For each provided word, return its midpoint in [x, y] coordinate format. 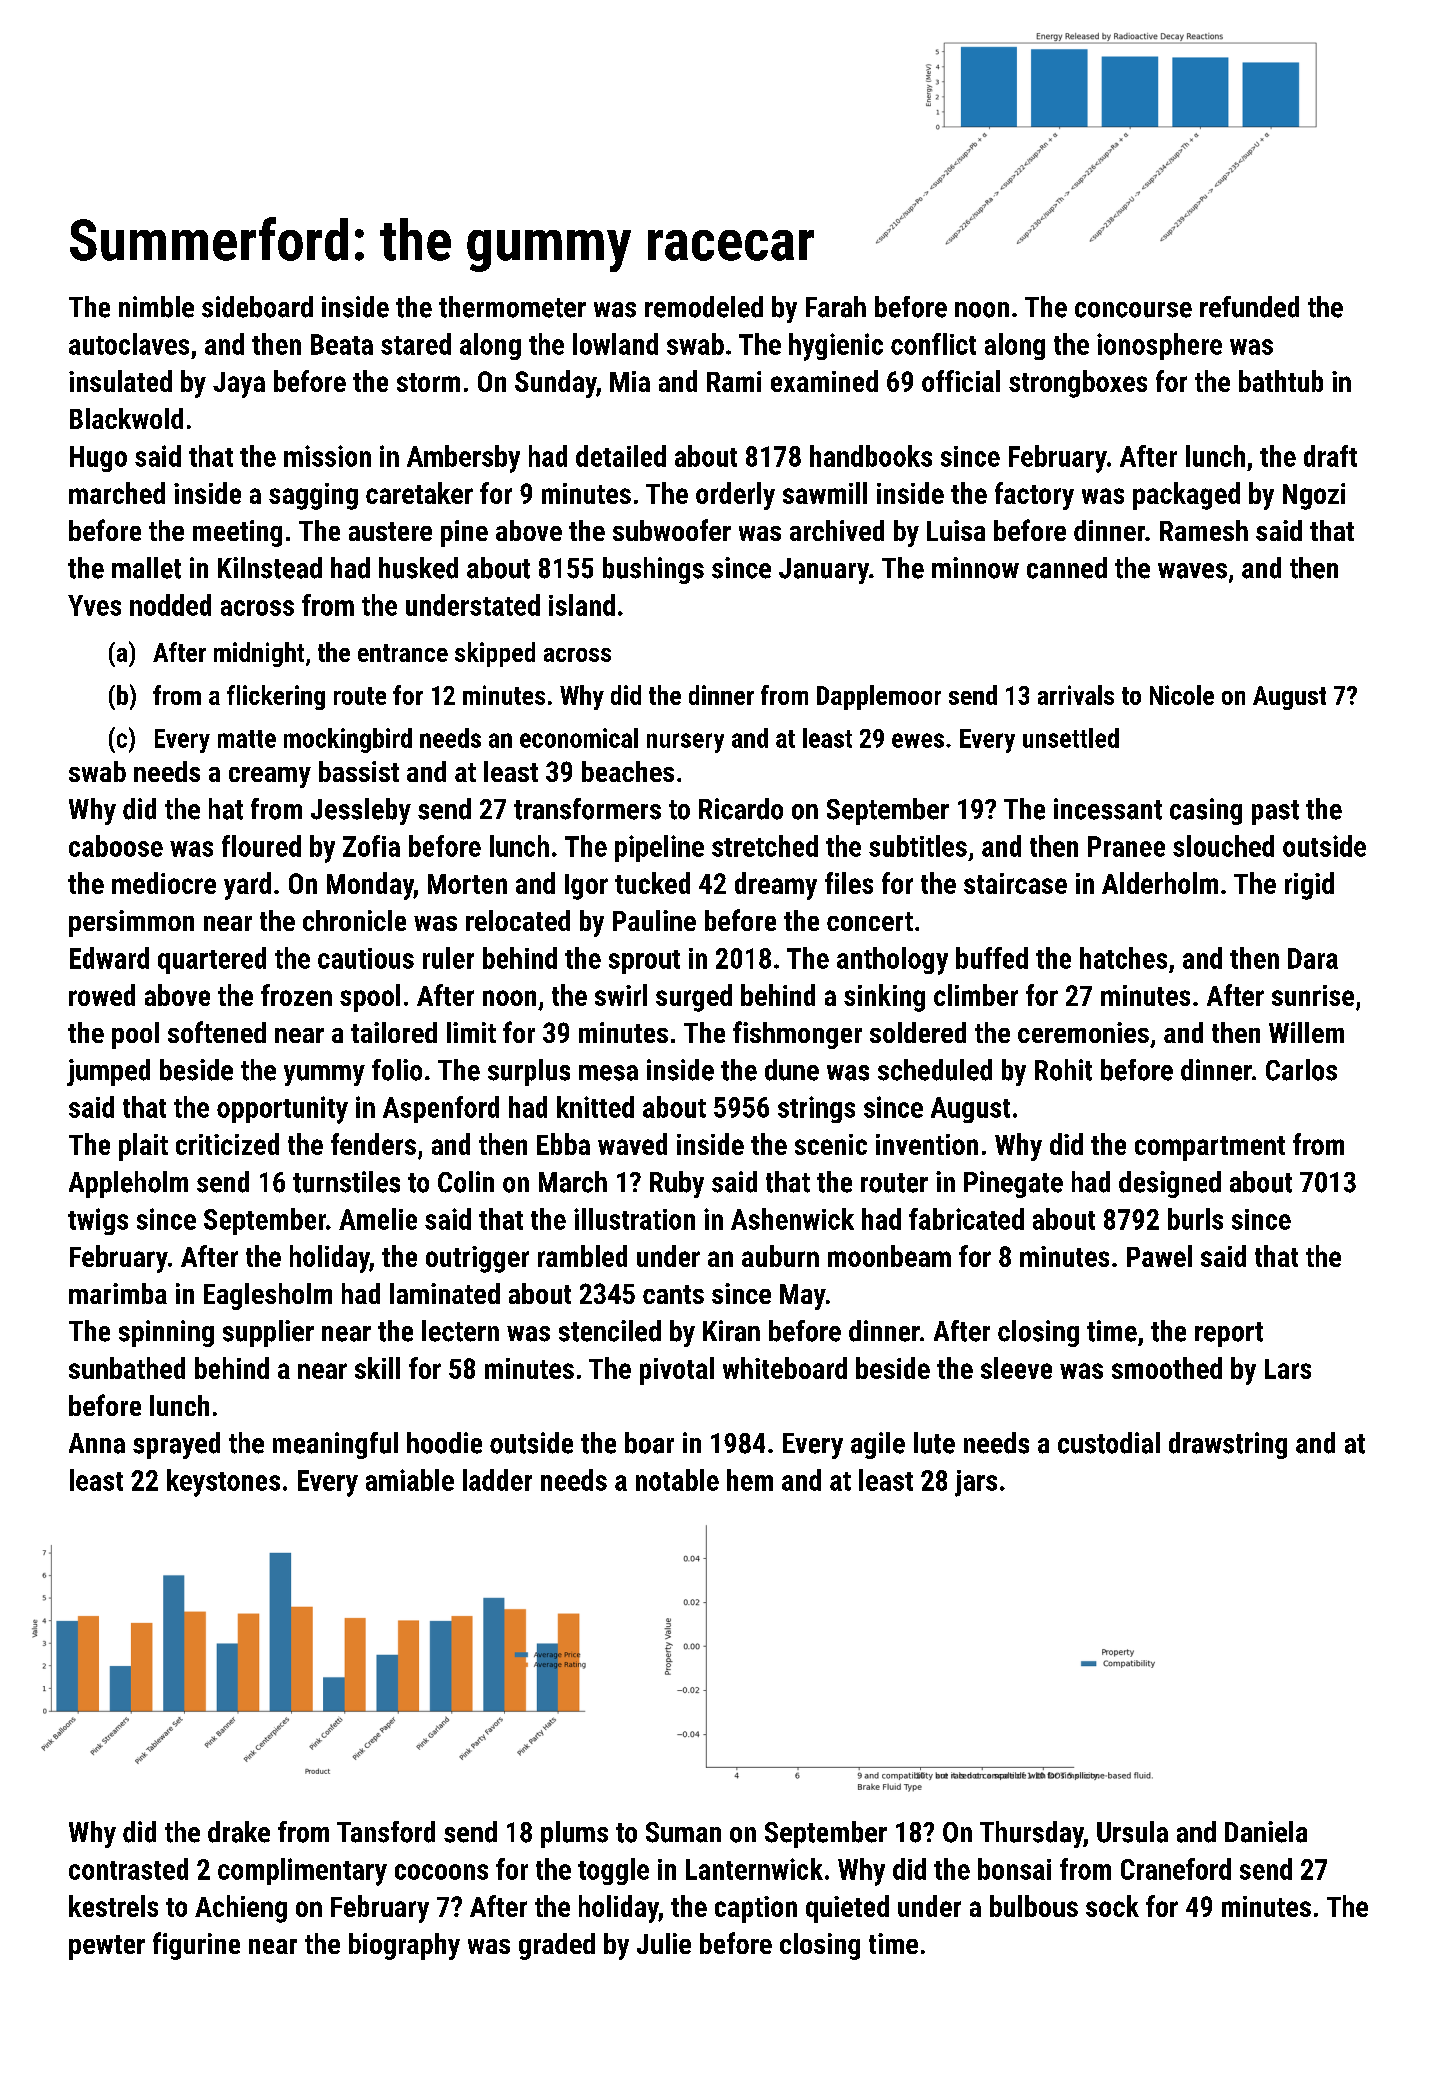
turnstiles [346, 1182]
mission [327, 456]
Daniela [1266, 1832]
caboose [116, 846]
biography [404, 1946]
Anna [97, 1443]
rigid [1309, 886]
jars [976, 1483]
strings [816, 1109]
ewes [918, 740]
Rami [734, 381]
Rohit [1063, 1070]
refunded [1249, 307]
